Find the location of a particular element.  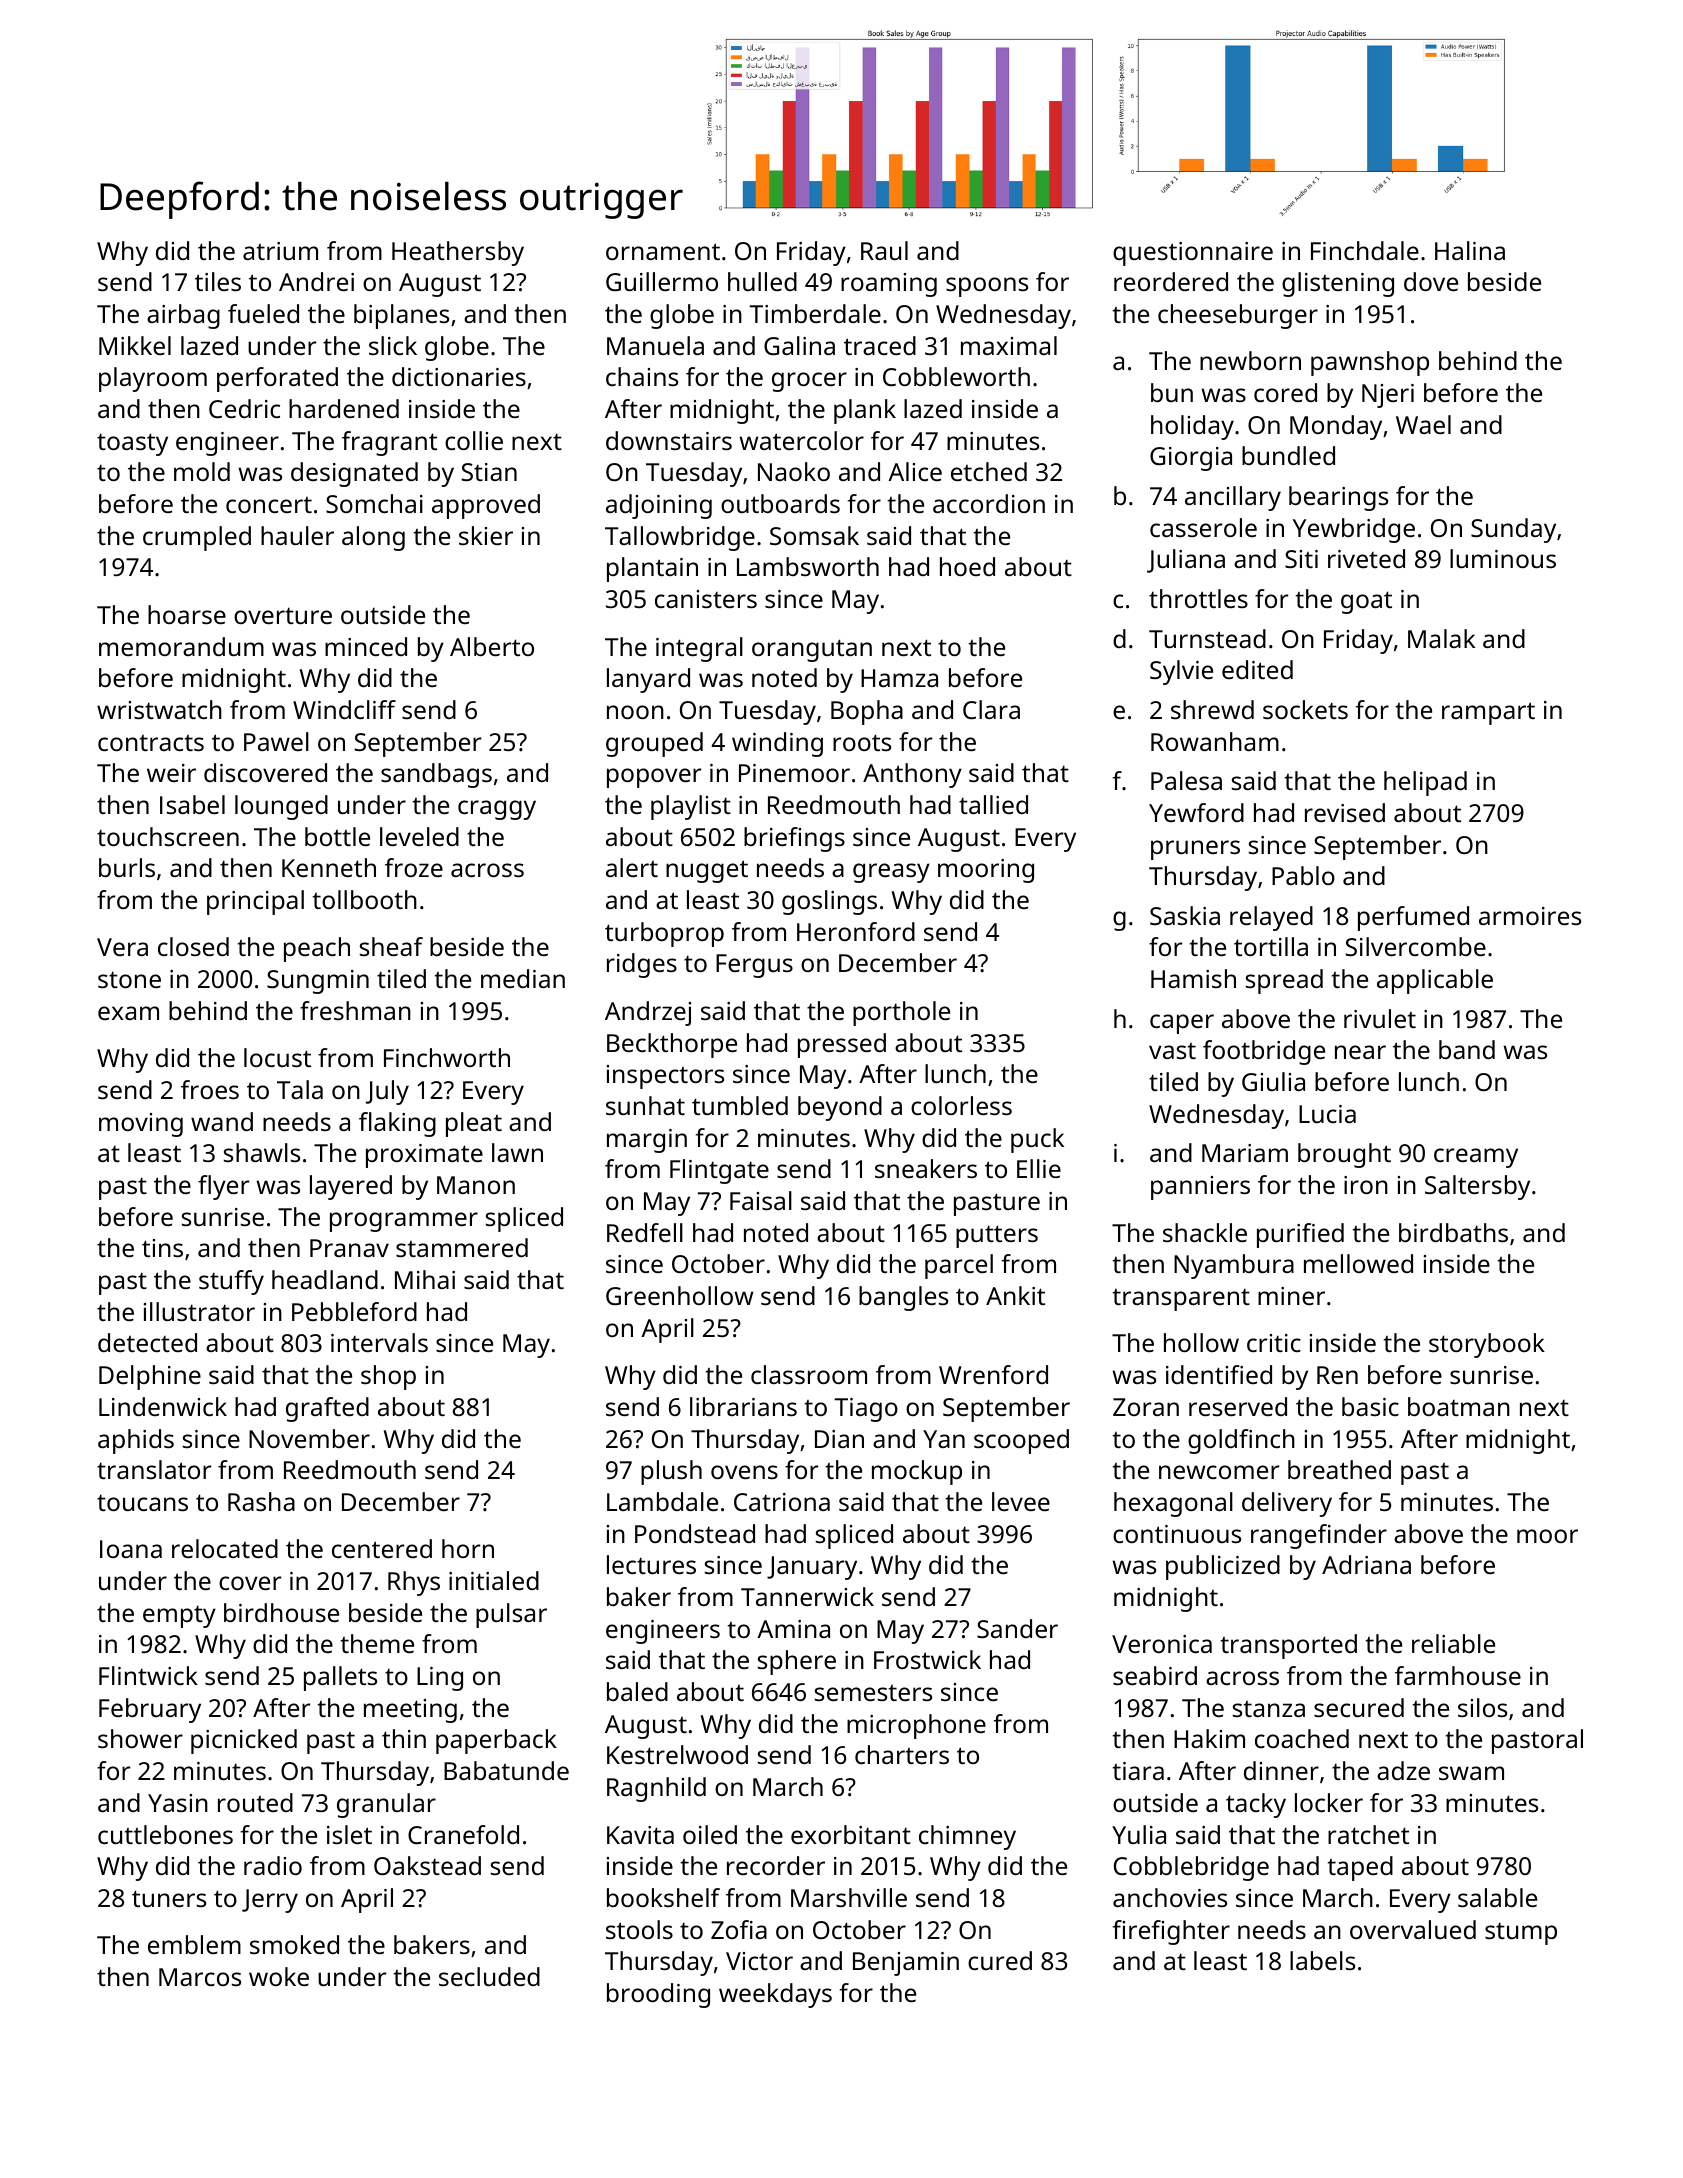

Njeri is located at coordinates (1388, 396).
